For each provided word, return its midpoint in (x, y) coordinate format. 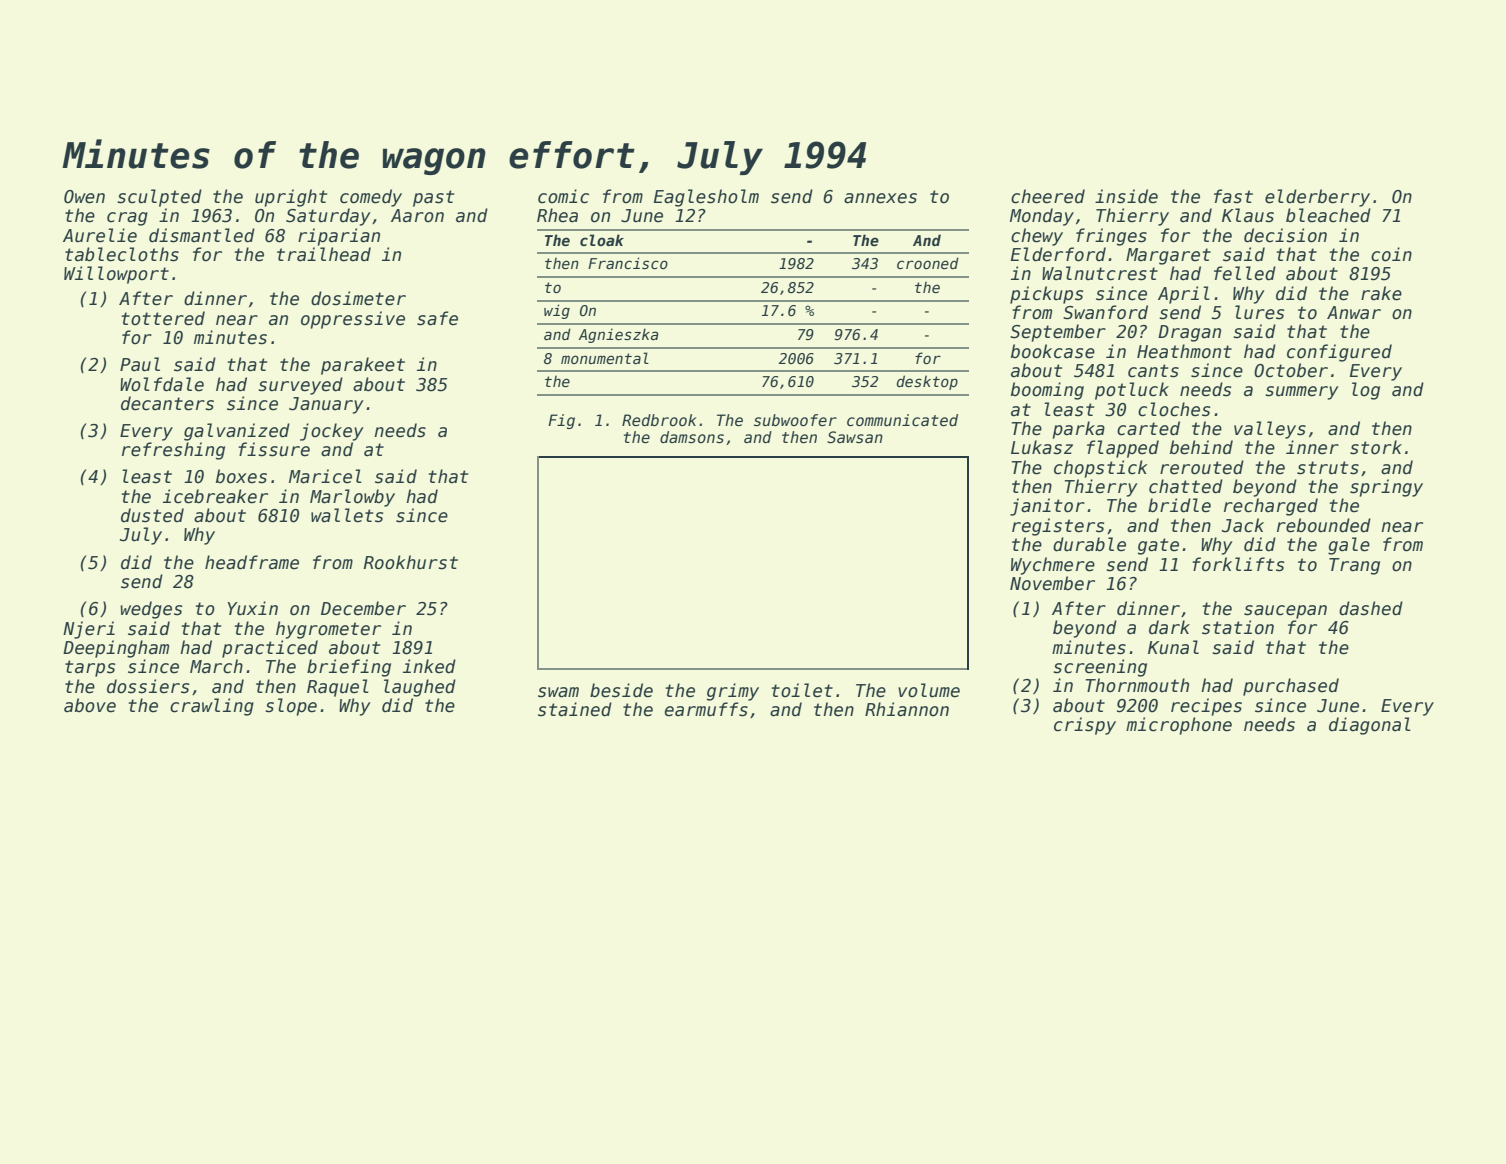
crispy (1085, 726)
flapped (1123, 449)
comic (563, 196)
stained (575, 709)
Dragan (1189, 333)
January (326, 405)
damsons (692, 437)
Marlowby (352, 498)
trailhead (324, 254)
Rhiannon (907, 709)
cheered (1048, 196)
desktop (927, 382)
